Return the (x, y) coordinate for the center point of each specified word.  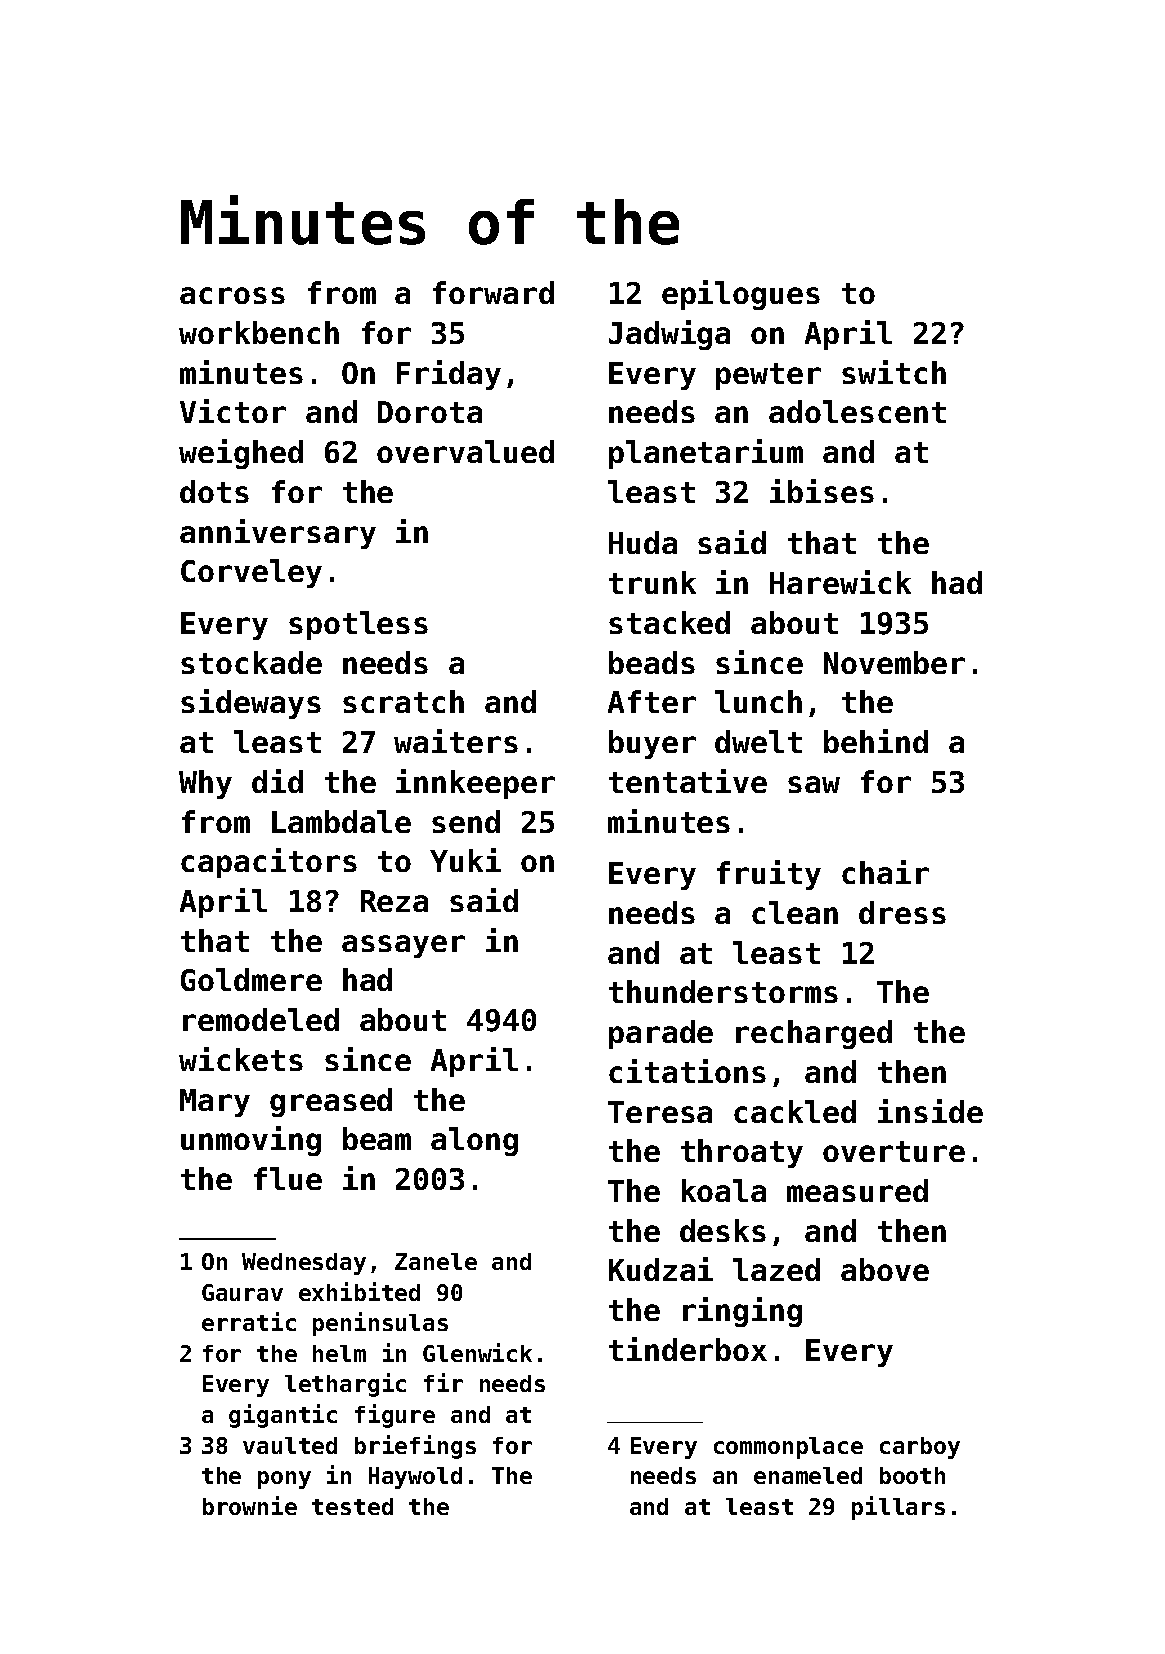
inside (930, 1111)
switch (894, 372)
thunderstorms (723, 991)
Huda (643, 542)
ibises (822, 491)
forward (493, 292)
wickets (241, 1059)
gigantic (283, 1416)
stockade (251, 662)
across (232, 295)
